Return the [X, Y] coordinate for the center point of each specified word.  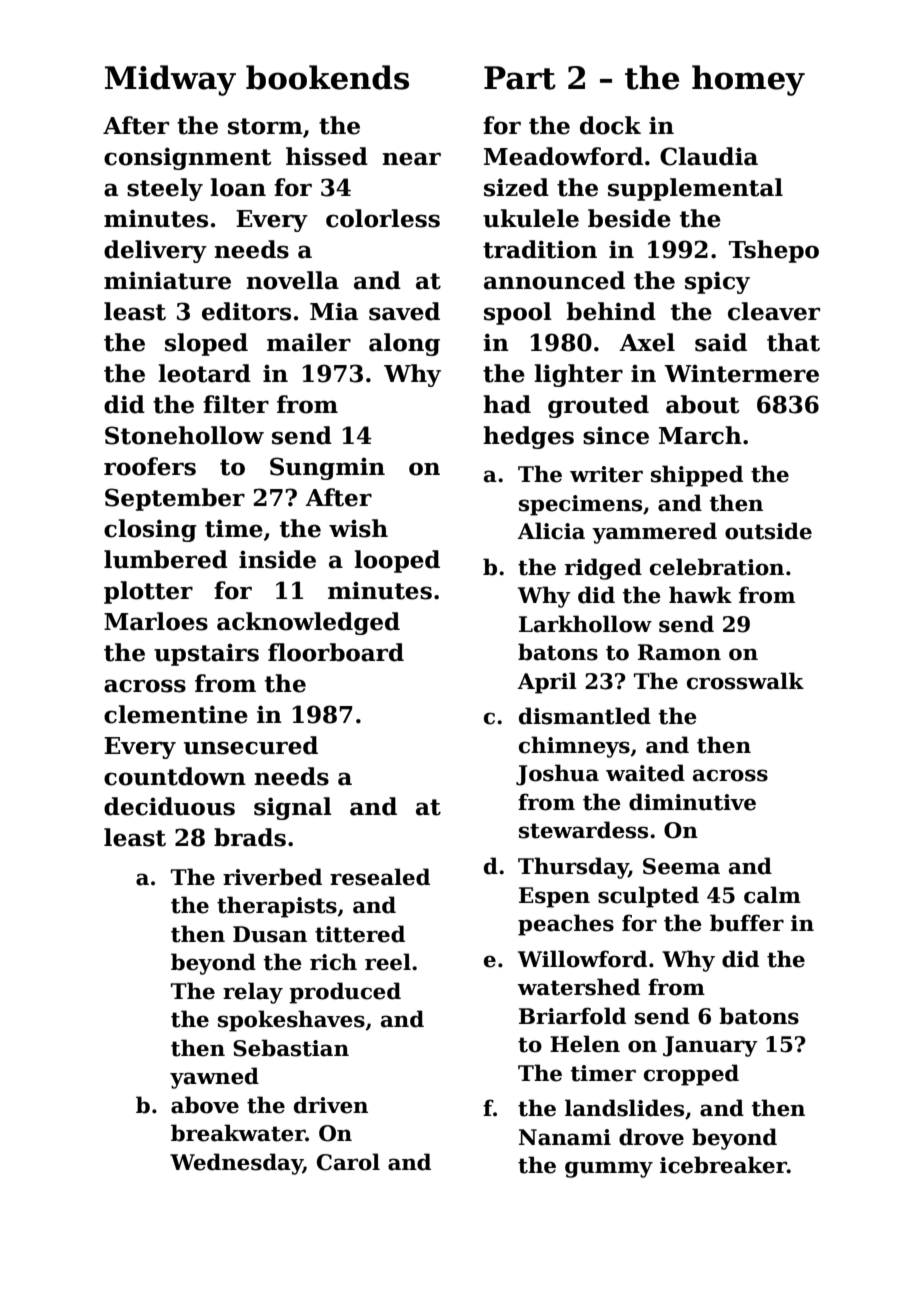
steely [165, 189]
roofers [150, 466]
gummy [609, 1169]
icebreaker [723, 1165]
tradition [540, 249]
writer [606, 474]
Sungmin [327, 468]
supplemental [695, 189]
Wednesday [236, 1164]
